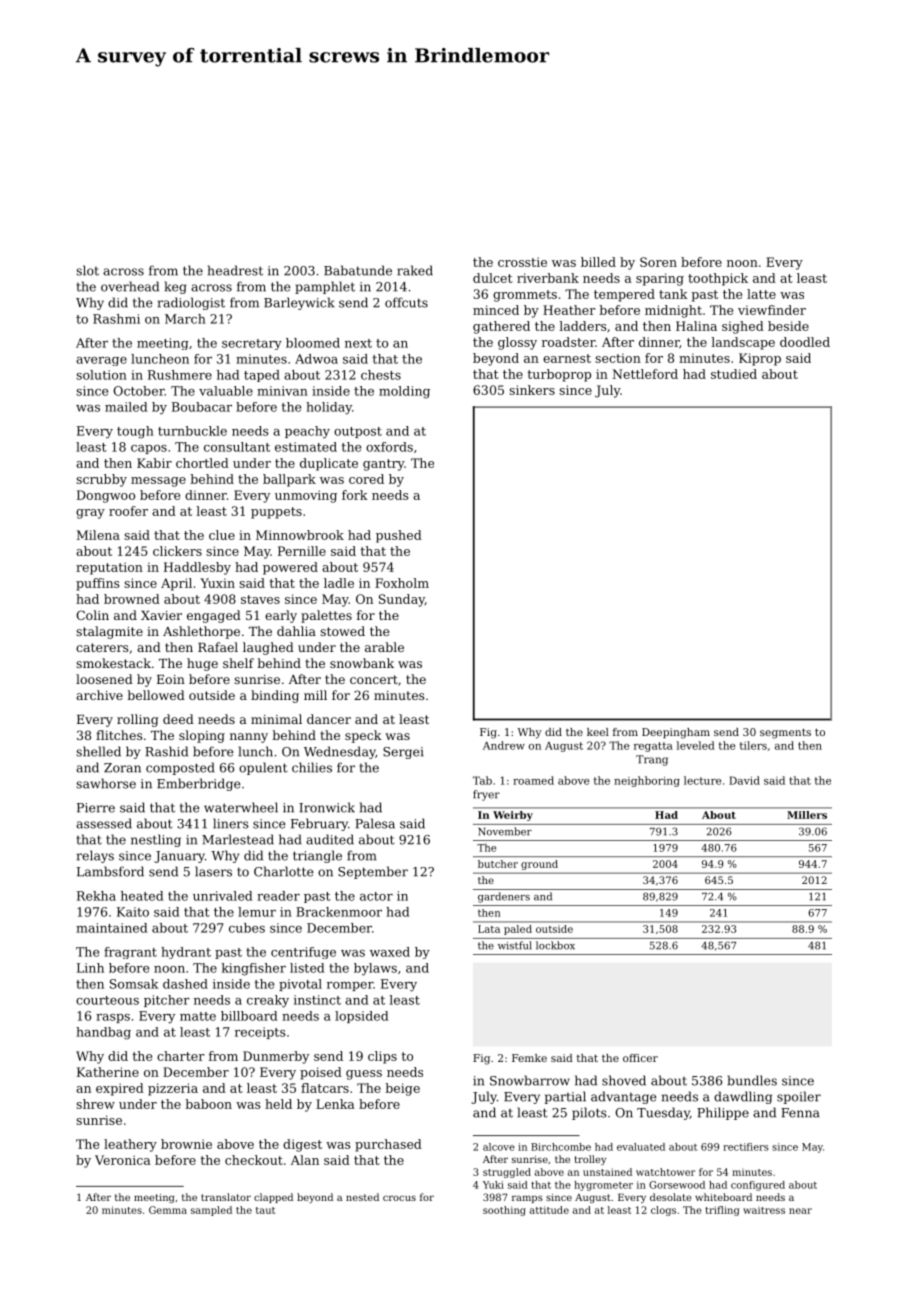 Image resolution: width=908 pixels, height=1316 pixels. Describe the element at coordinates (658, 262) in the page. I see `Soren` at that location.
